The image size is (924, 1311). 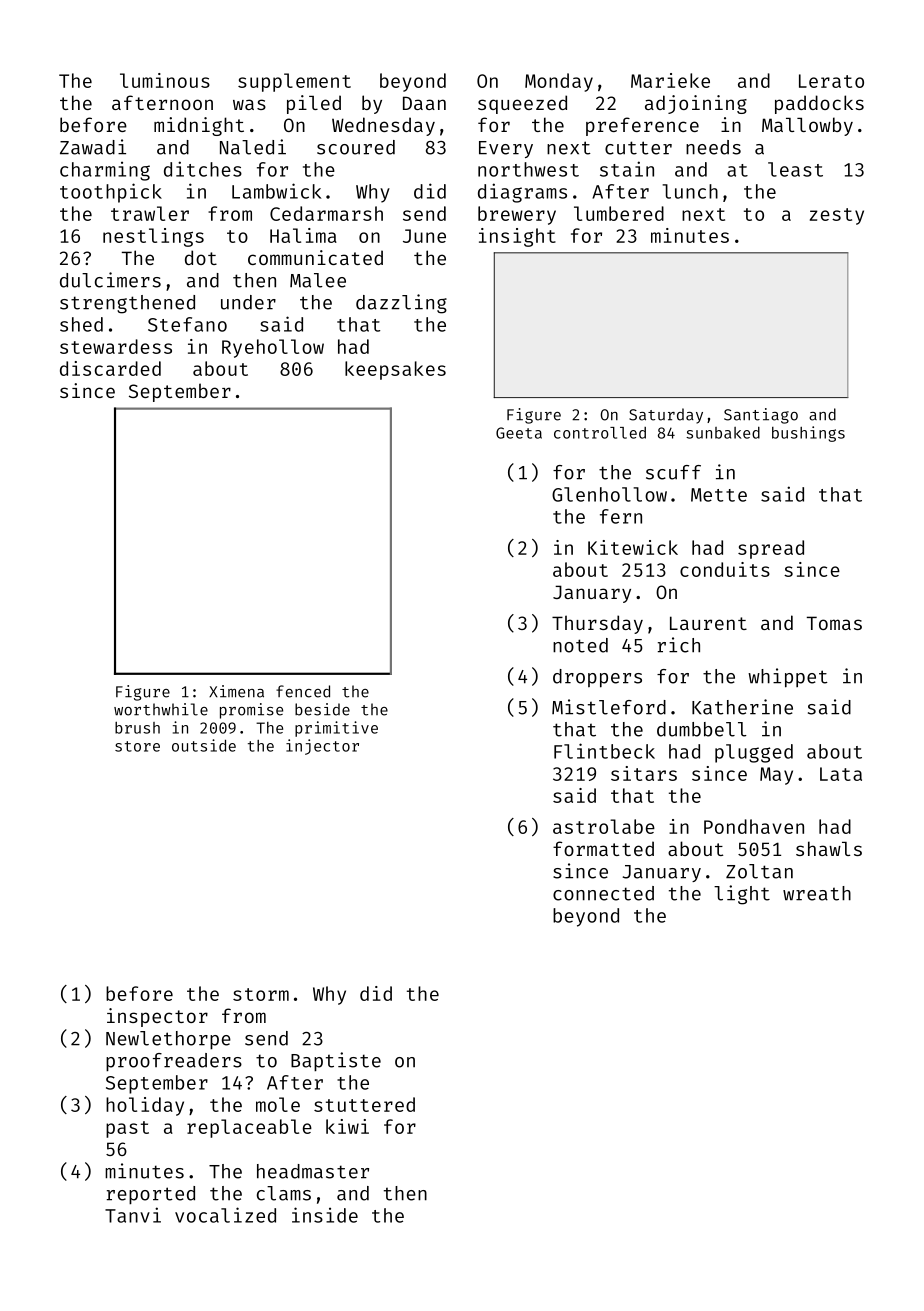 I want to click on Santiago, so click(x=761, y=416).
